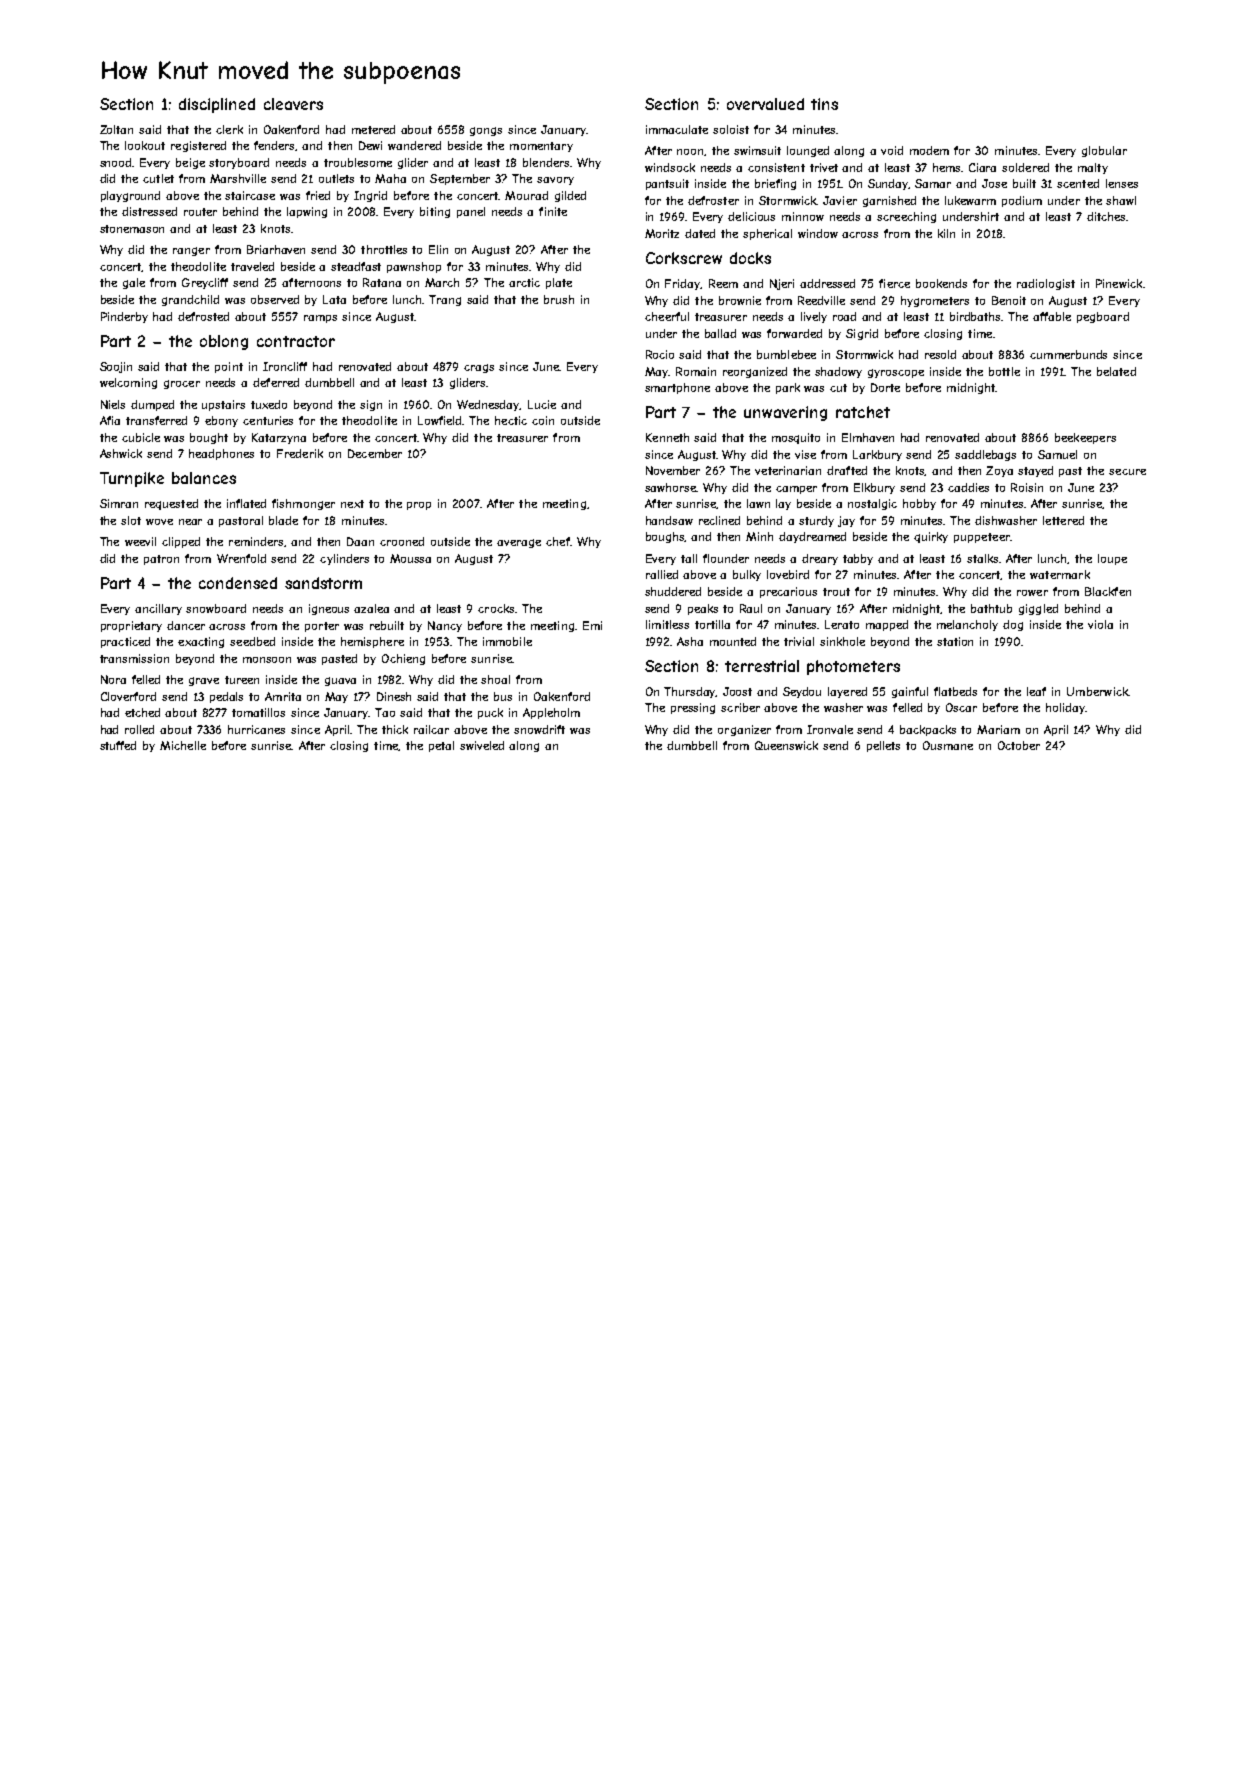 The height and width of the screenshot is (1767, 1249). I want to click on hygrometers, so click(935, 301).
